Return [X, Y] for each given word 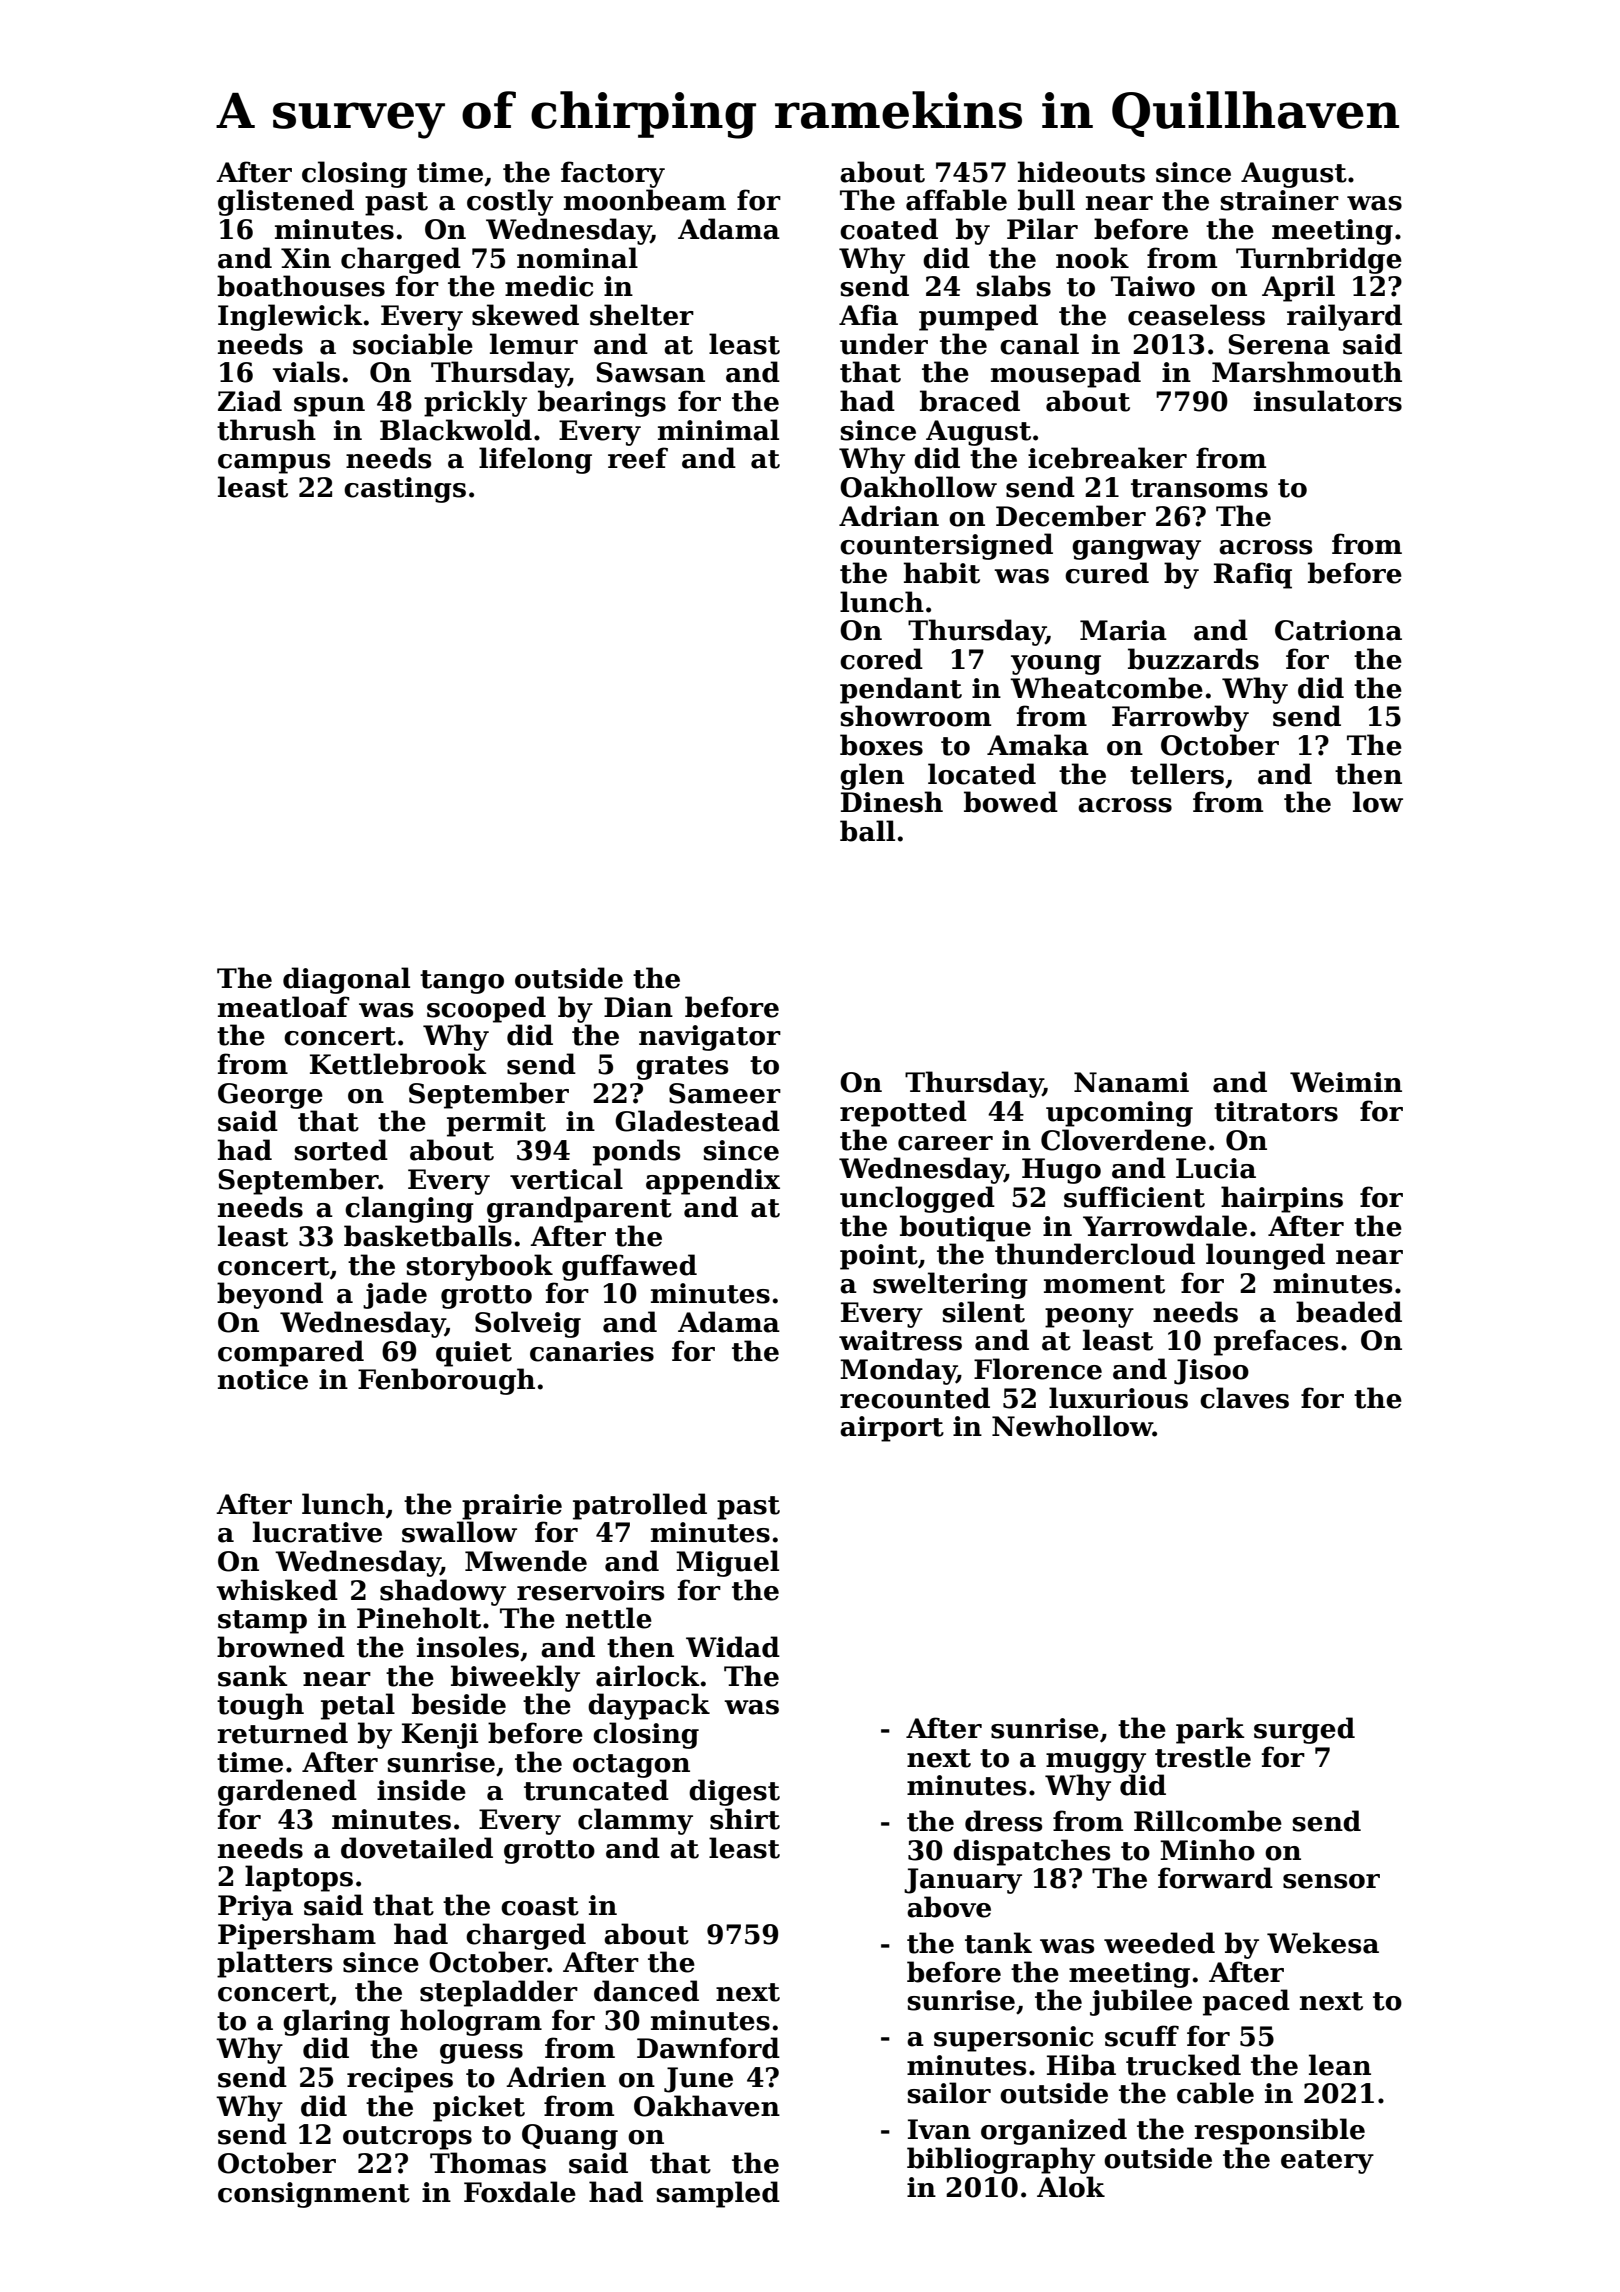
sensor [1331, 1881]
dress [1003, 1821]
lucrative [317, 1532]
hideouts [1081, 172]
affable [956, 200]
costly [510, 202]
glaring [336, 2022]
